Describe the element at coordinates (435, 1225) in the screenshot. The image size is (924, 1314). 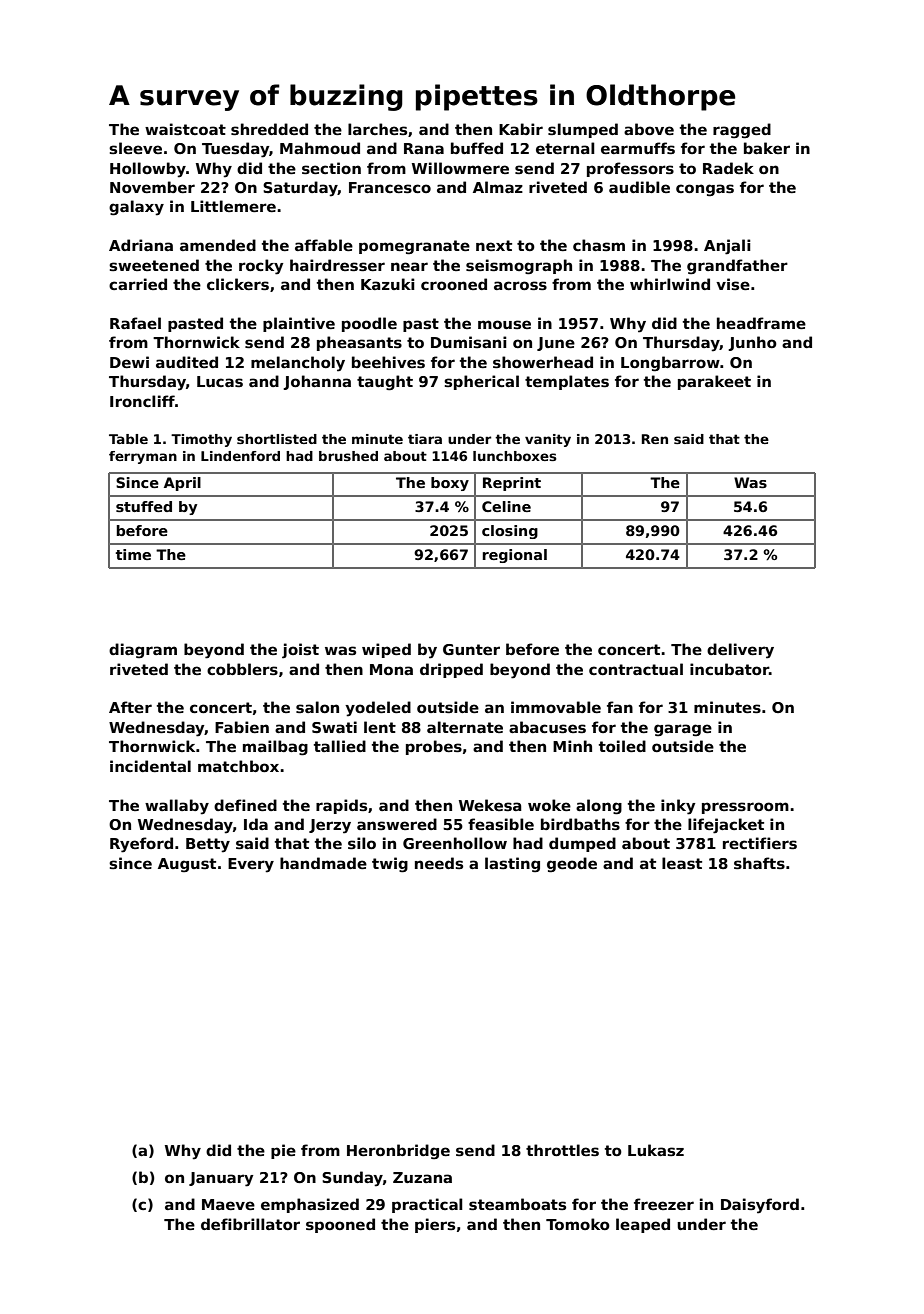
I see `piers` at that location.
